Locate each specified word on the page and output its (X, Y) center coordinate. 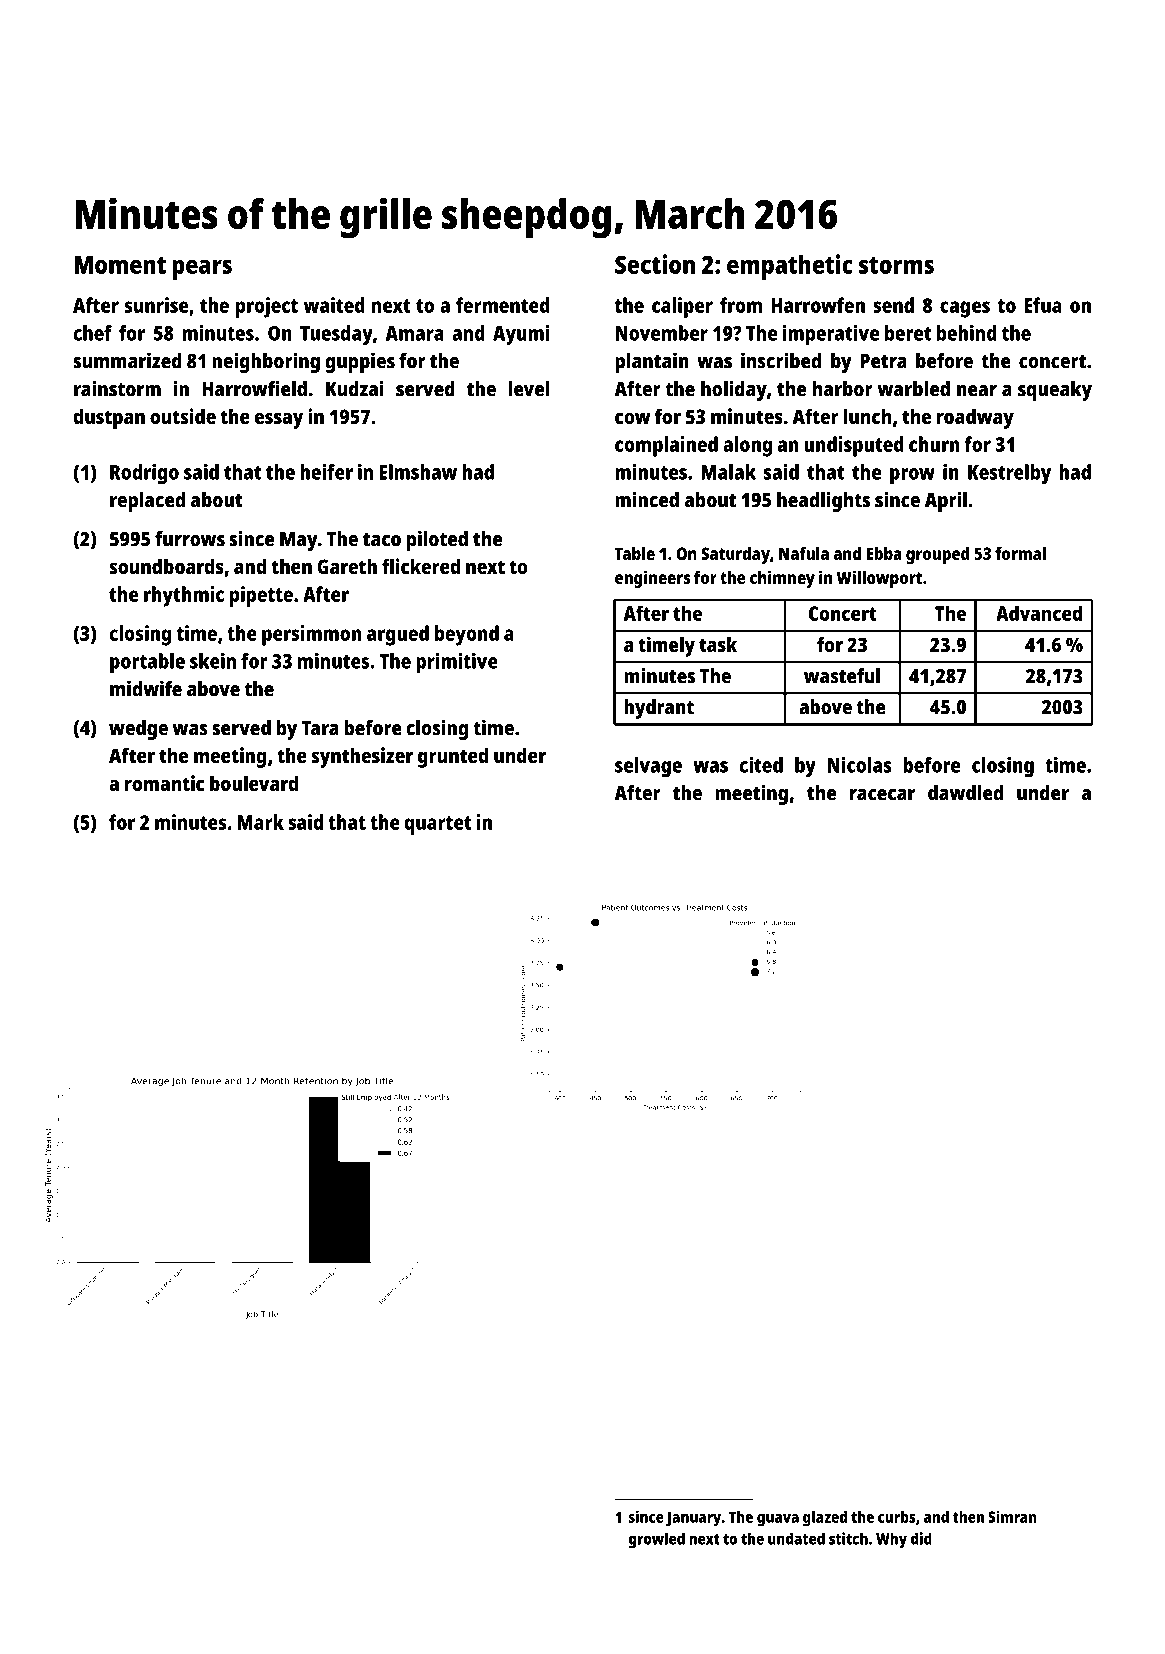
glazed (825, 1519)
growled (657, 1540)
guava (778, 1520)
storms (896, 265)
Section (655, 264)
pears (202, 269)
